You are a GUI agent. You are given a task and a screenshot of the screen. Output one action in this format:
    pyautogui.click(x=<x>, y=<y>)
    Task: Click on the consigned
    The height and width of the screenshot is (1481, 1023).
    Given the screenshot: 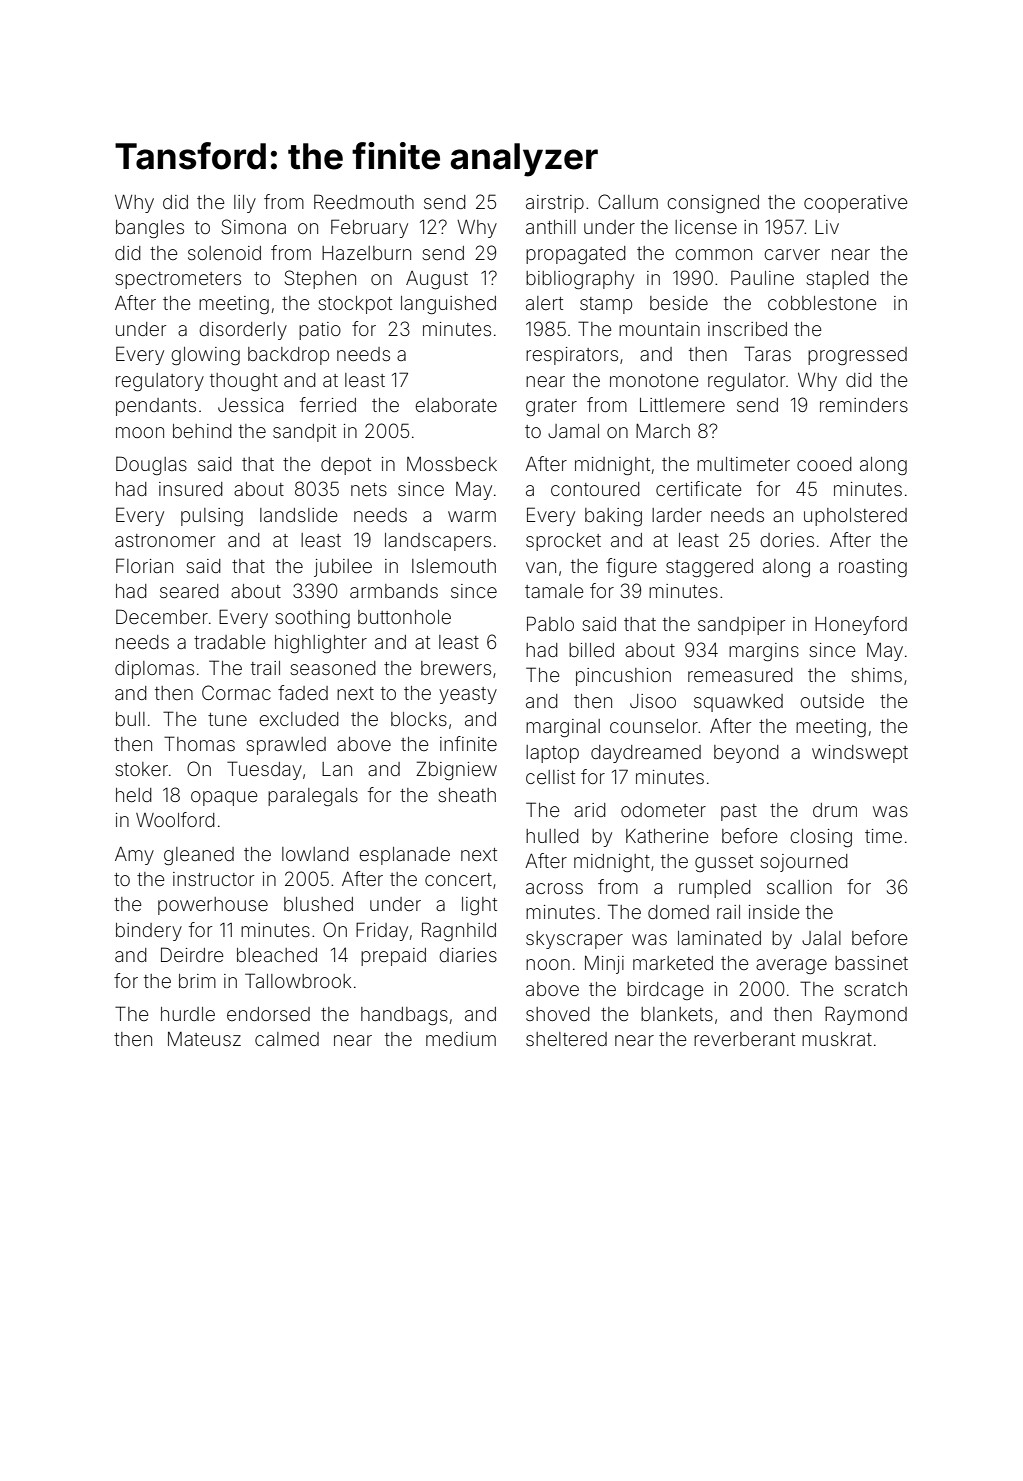 What is the action you would take?
    pyautogui.click(x=713, y=204)
